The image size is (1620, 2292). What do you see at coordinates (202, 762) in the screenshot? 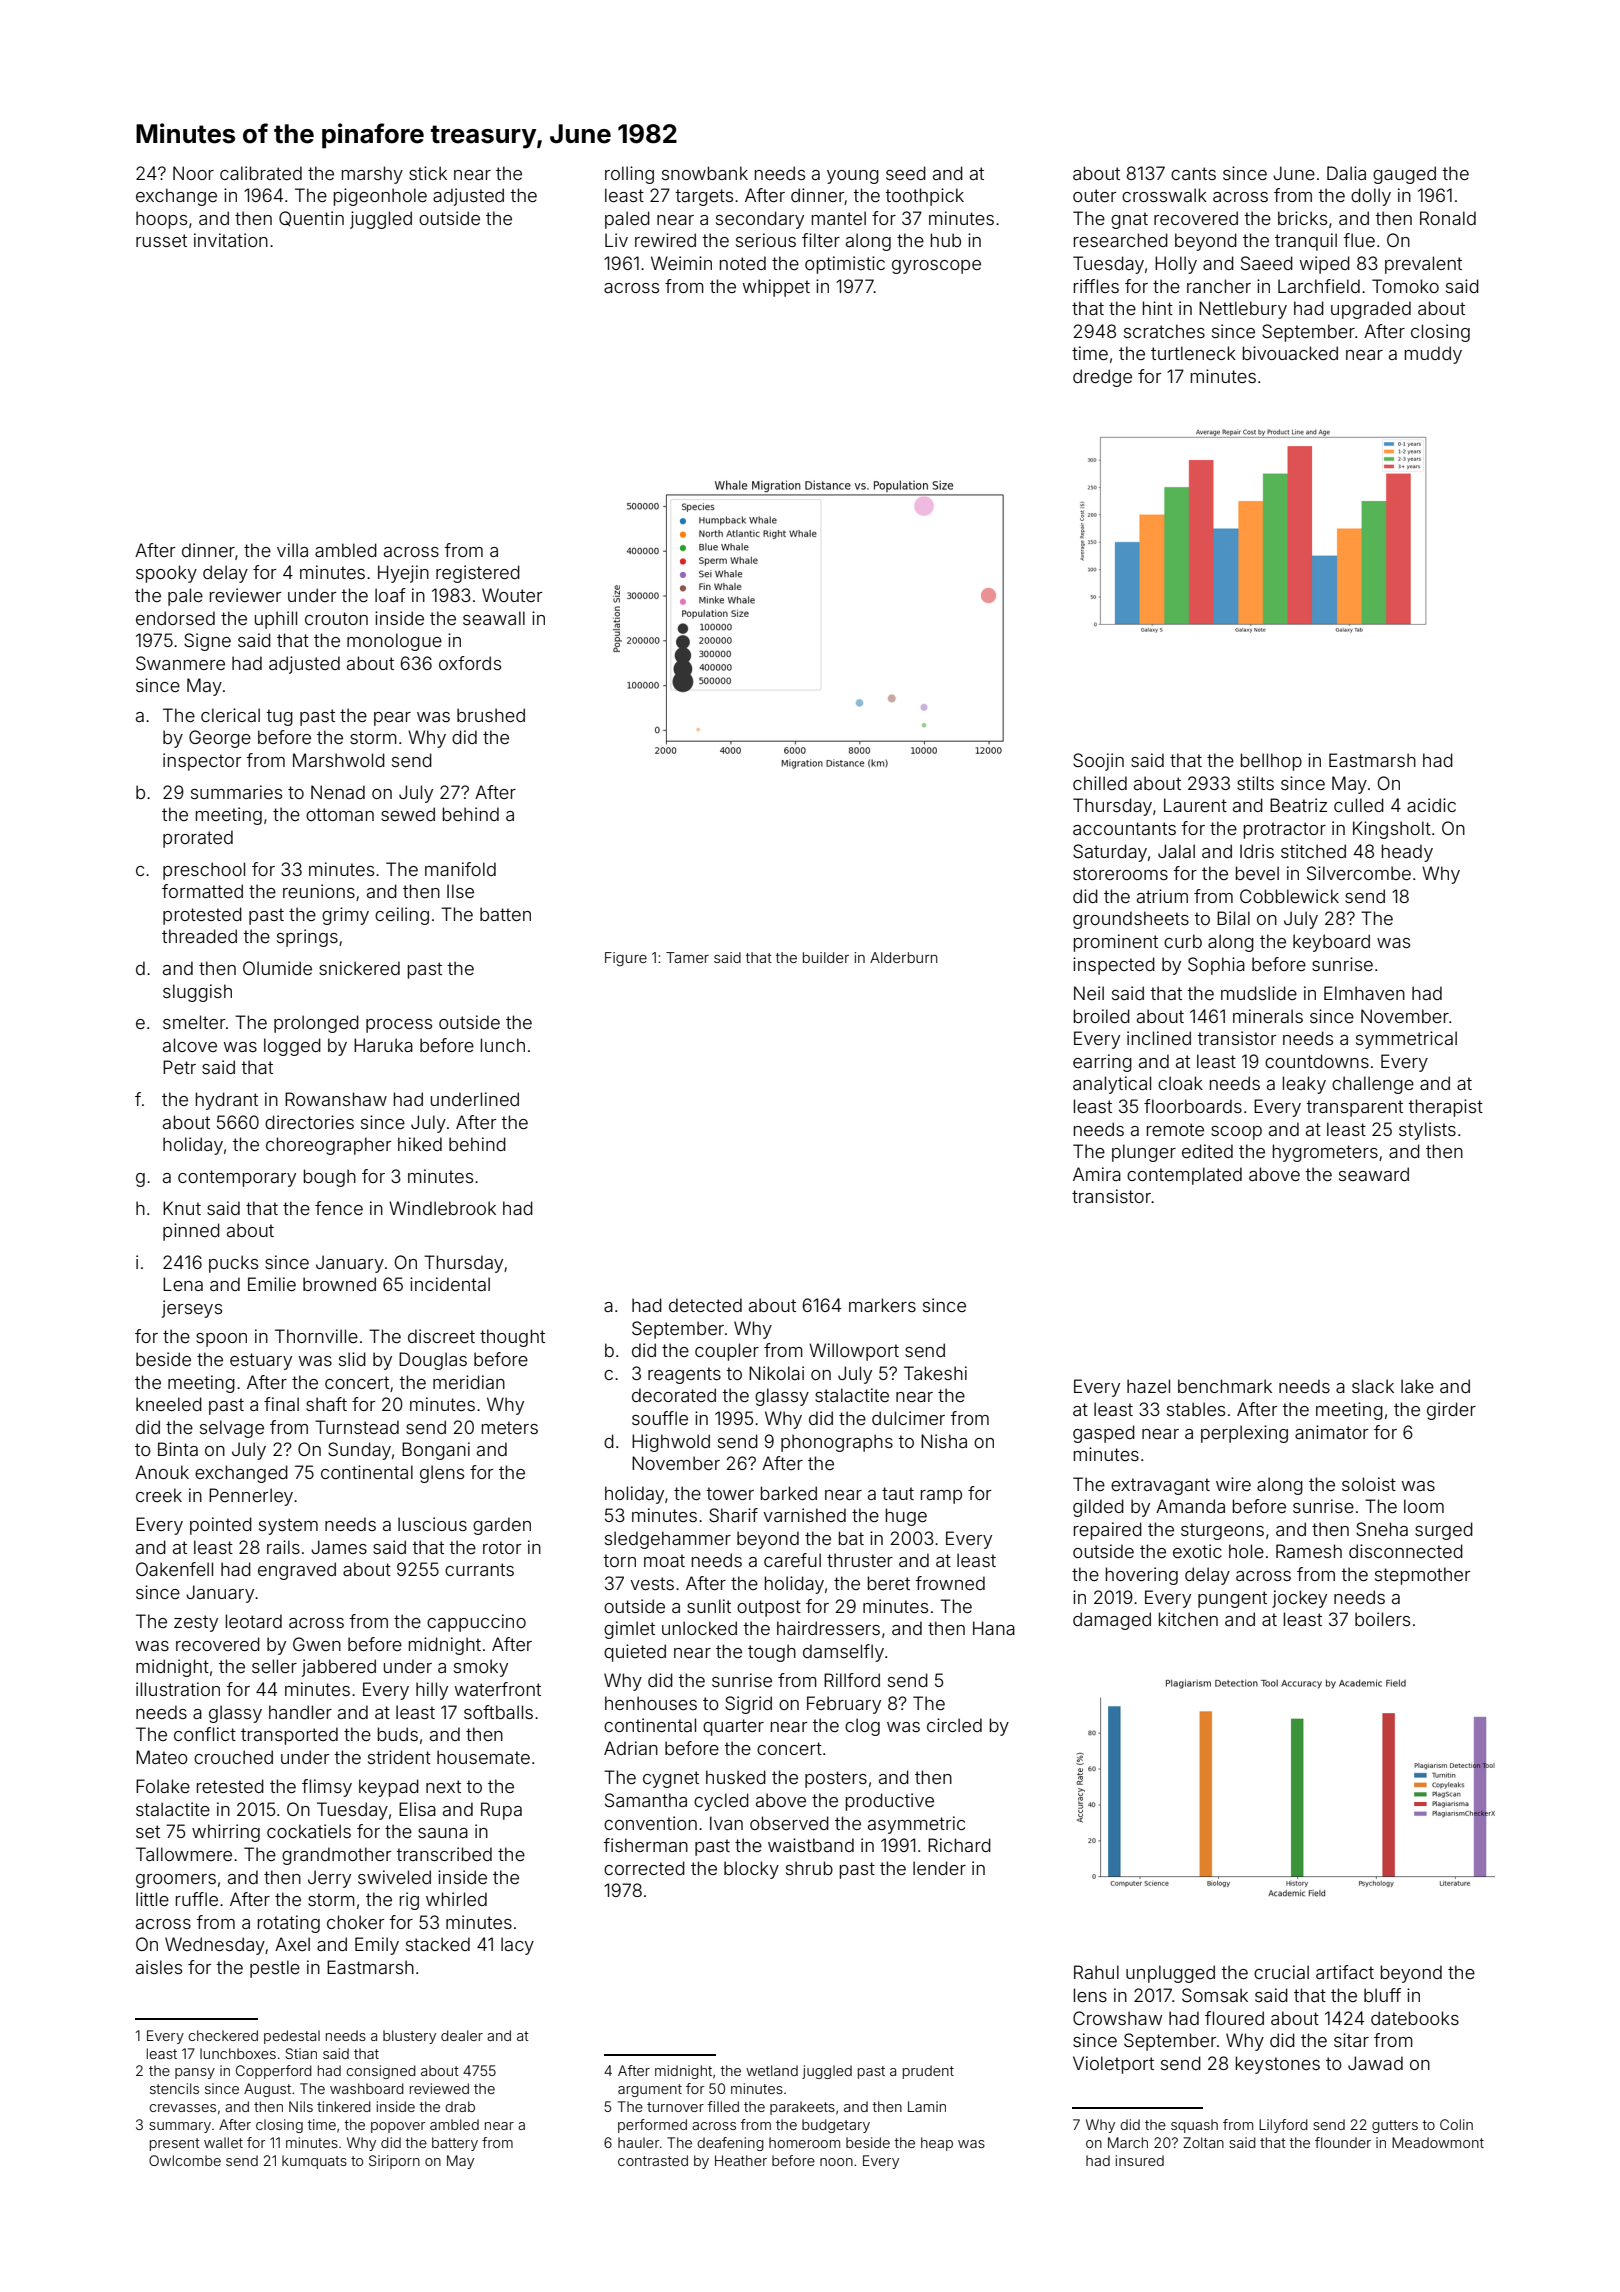
I see `inspector` at bounding box center [202, 762].
